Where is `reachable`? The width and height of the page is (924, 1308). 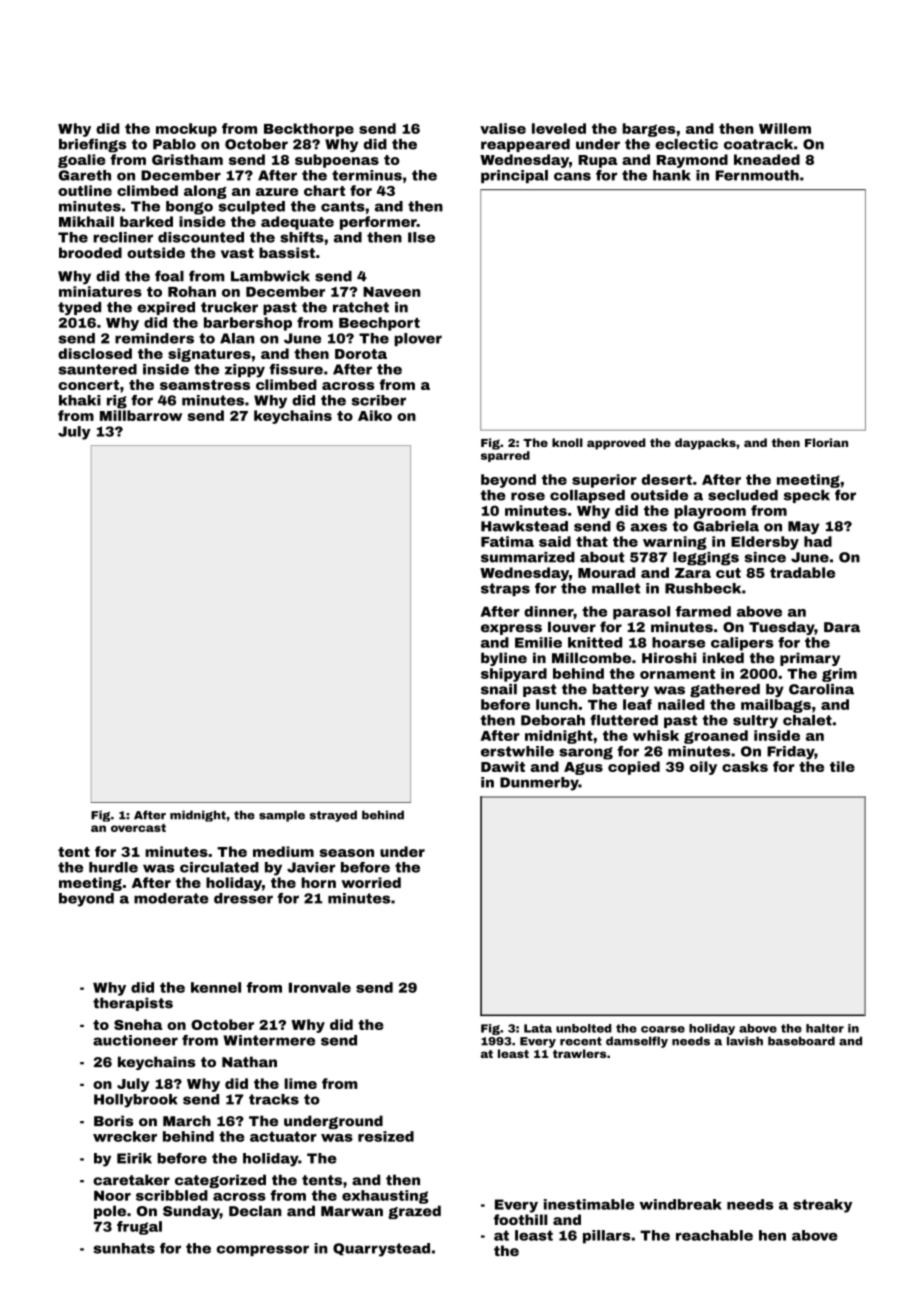 reachable is located at coordinates (714, 1235).
